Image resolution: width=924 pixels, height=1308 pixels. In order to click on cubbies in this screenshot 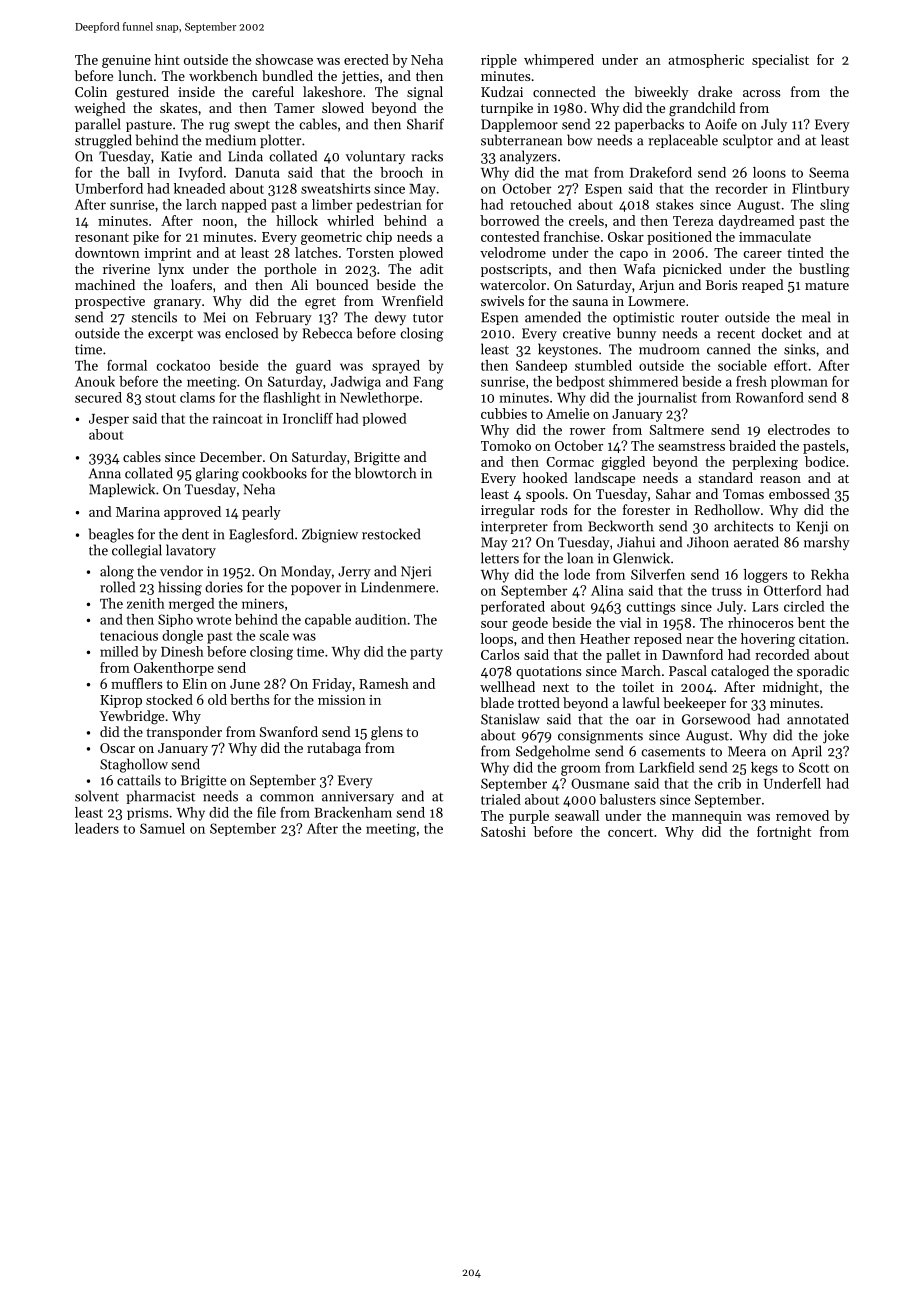, I will do `click(504, 413)`.
